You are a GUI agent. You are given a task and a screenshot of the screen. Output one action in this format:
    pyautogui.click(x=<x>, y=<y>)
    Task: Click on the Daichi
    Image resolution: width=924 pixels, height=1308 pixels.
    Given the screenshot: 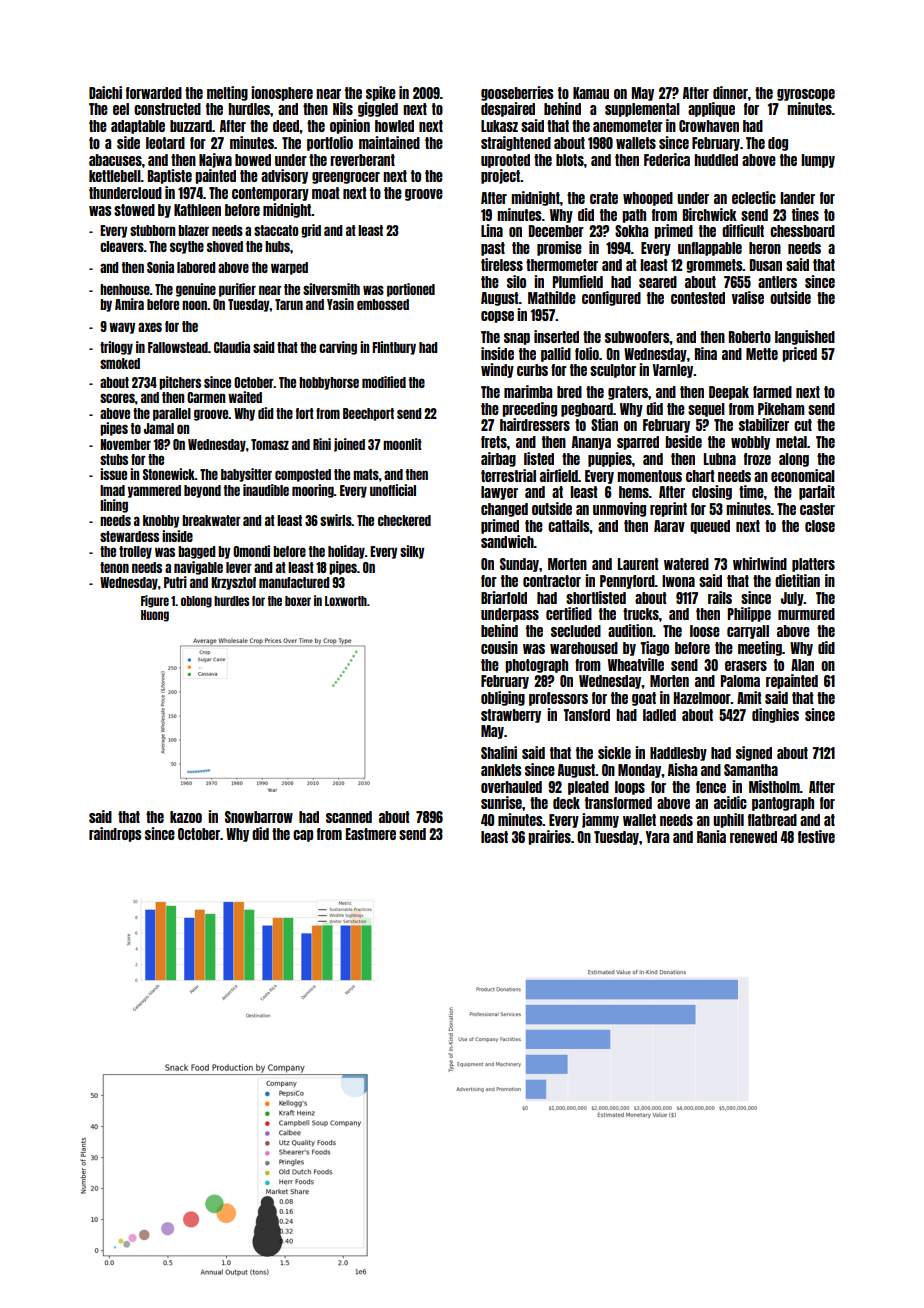 What is the action you would take?
    pyautogui.click(x=105, y=92)
